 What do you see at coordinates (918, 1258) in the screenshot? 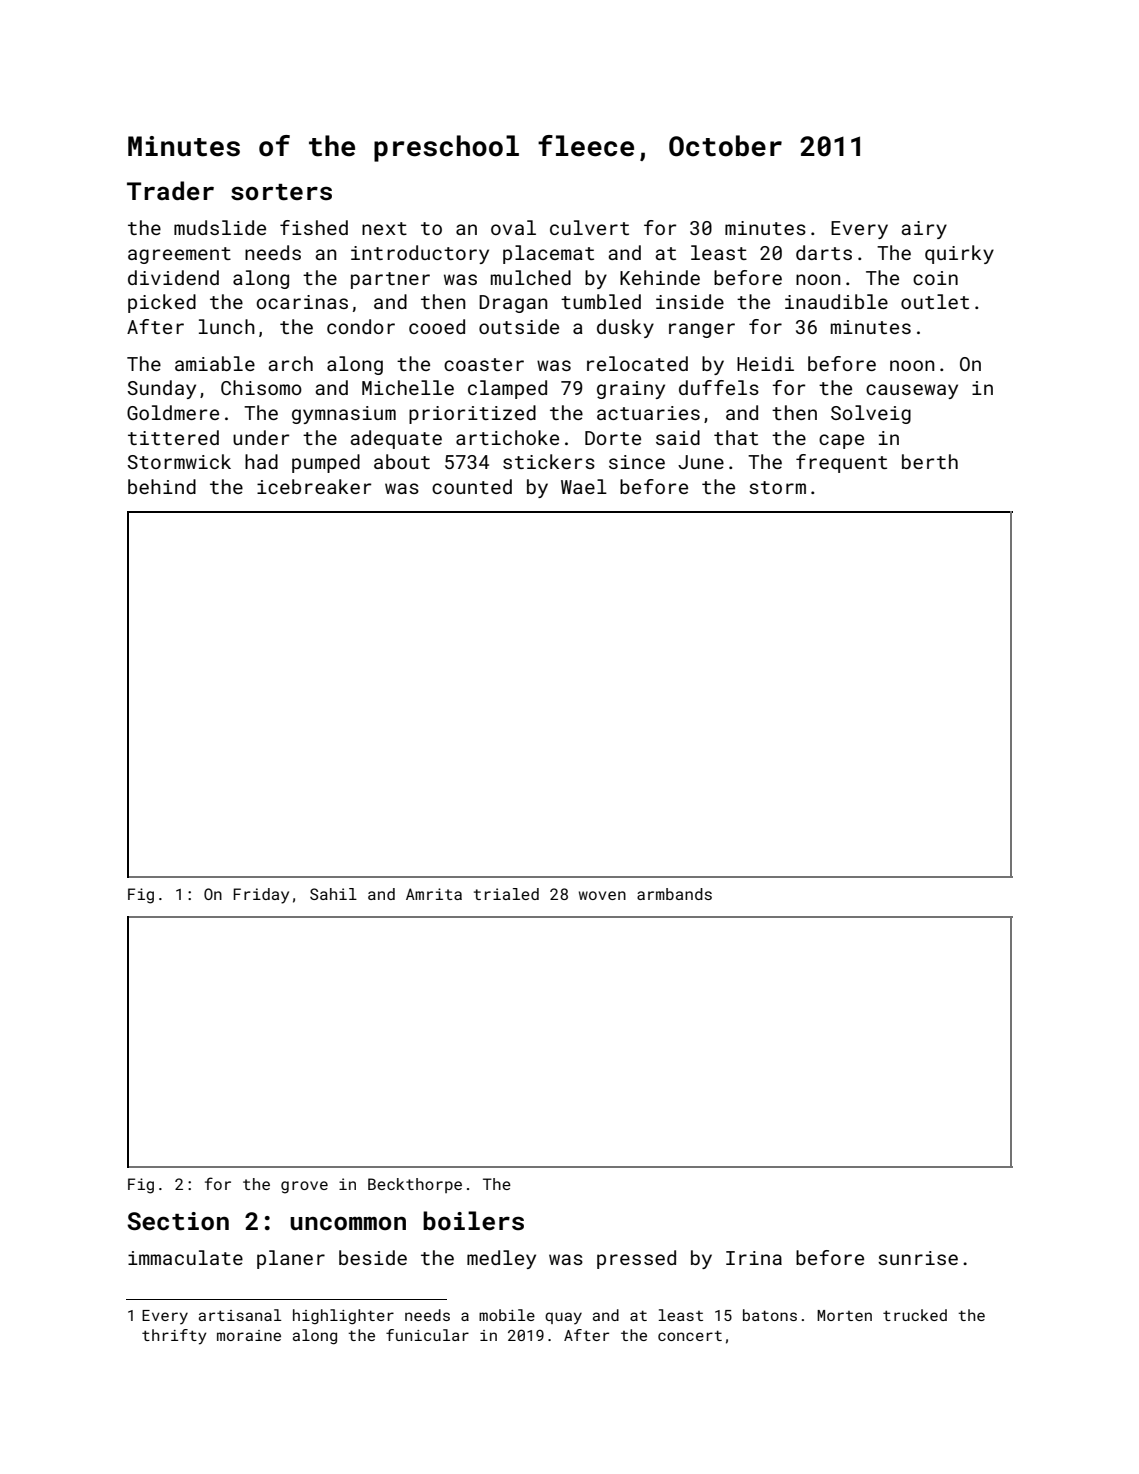
I see `sunrise` at bounding box center [918, 1258].
